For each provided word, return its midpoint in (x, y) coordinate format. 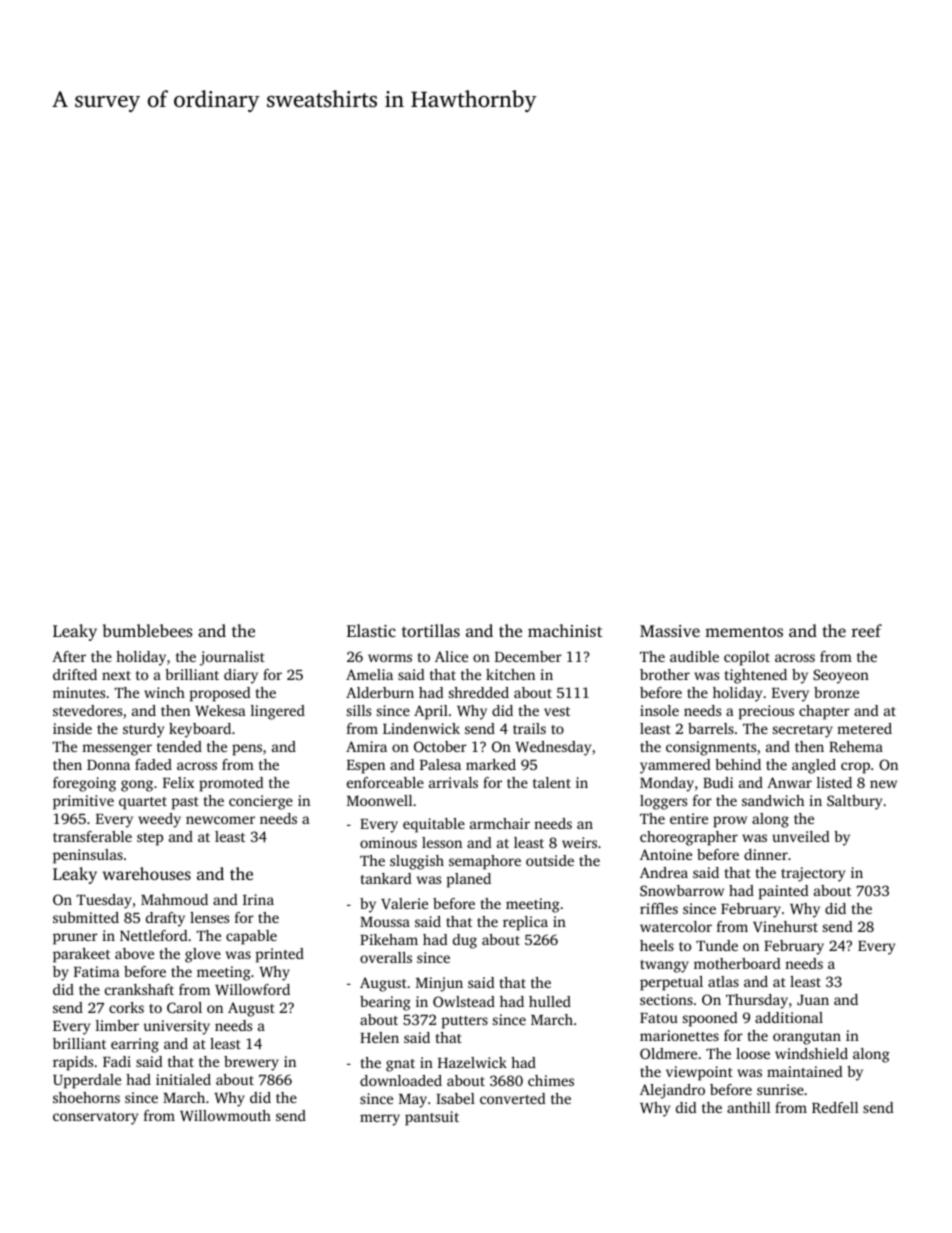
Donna (108, 765)
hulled (550, 1001)
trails (529, 728)
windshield (811, 1053)
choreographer (689, 838)
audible (694, 656)
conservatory (95, 1118)
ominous (388, 842)
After (69, 656)
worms (390, 658)
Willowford (252, 989)
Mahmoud (174, 899)
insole (659, 710)
